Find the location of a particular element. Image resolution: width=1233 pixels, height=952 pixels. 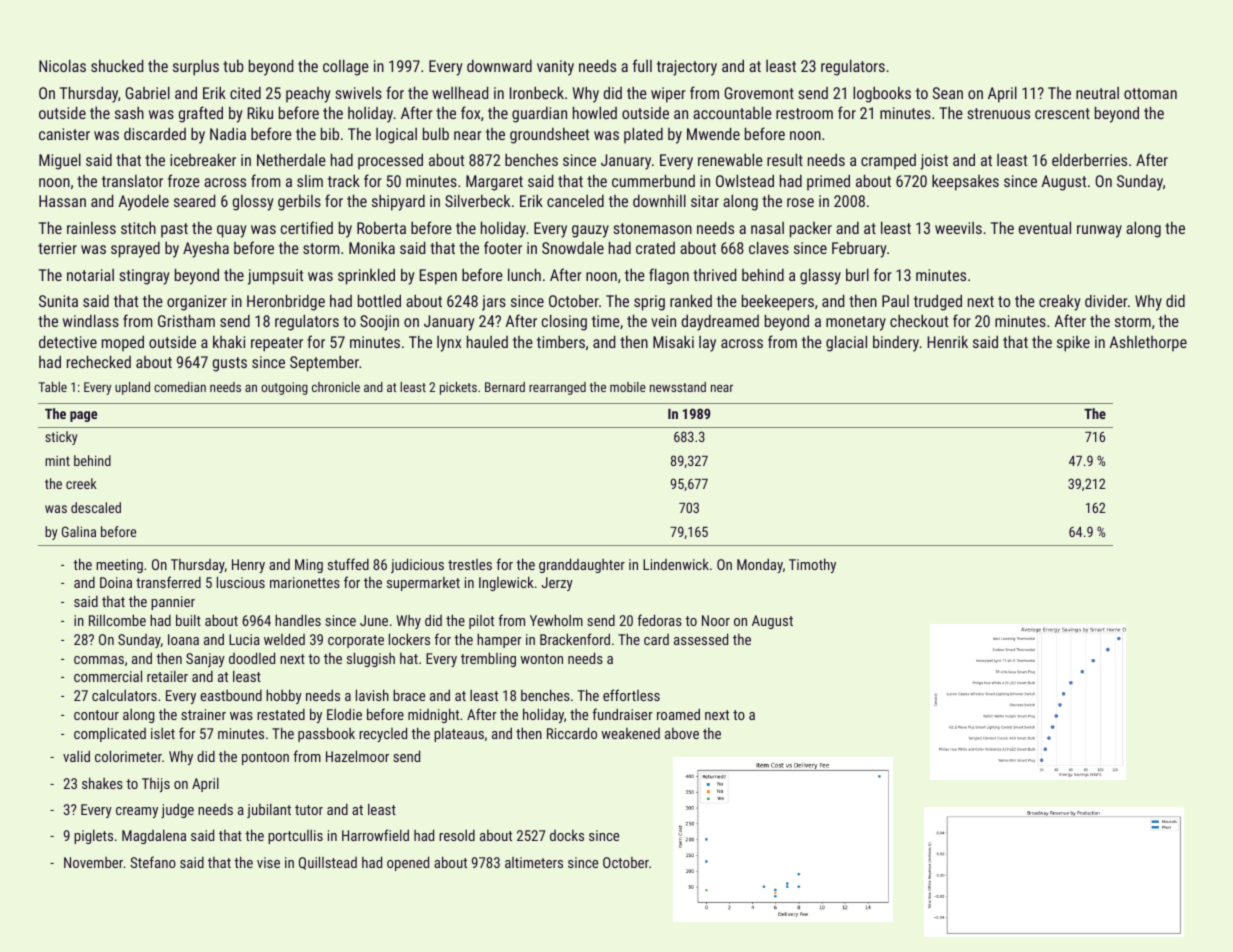

Henrik is located at coordinates (948, 342).
